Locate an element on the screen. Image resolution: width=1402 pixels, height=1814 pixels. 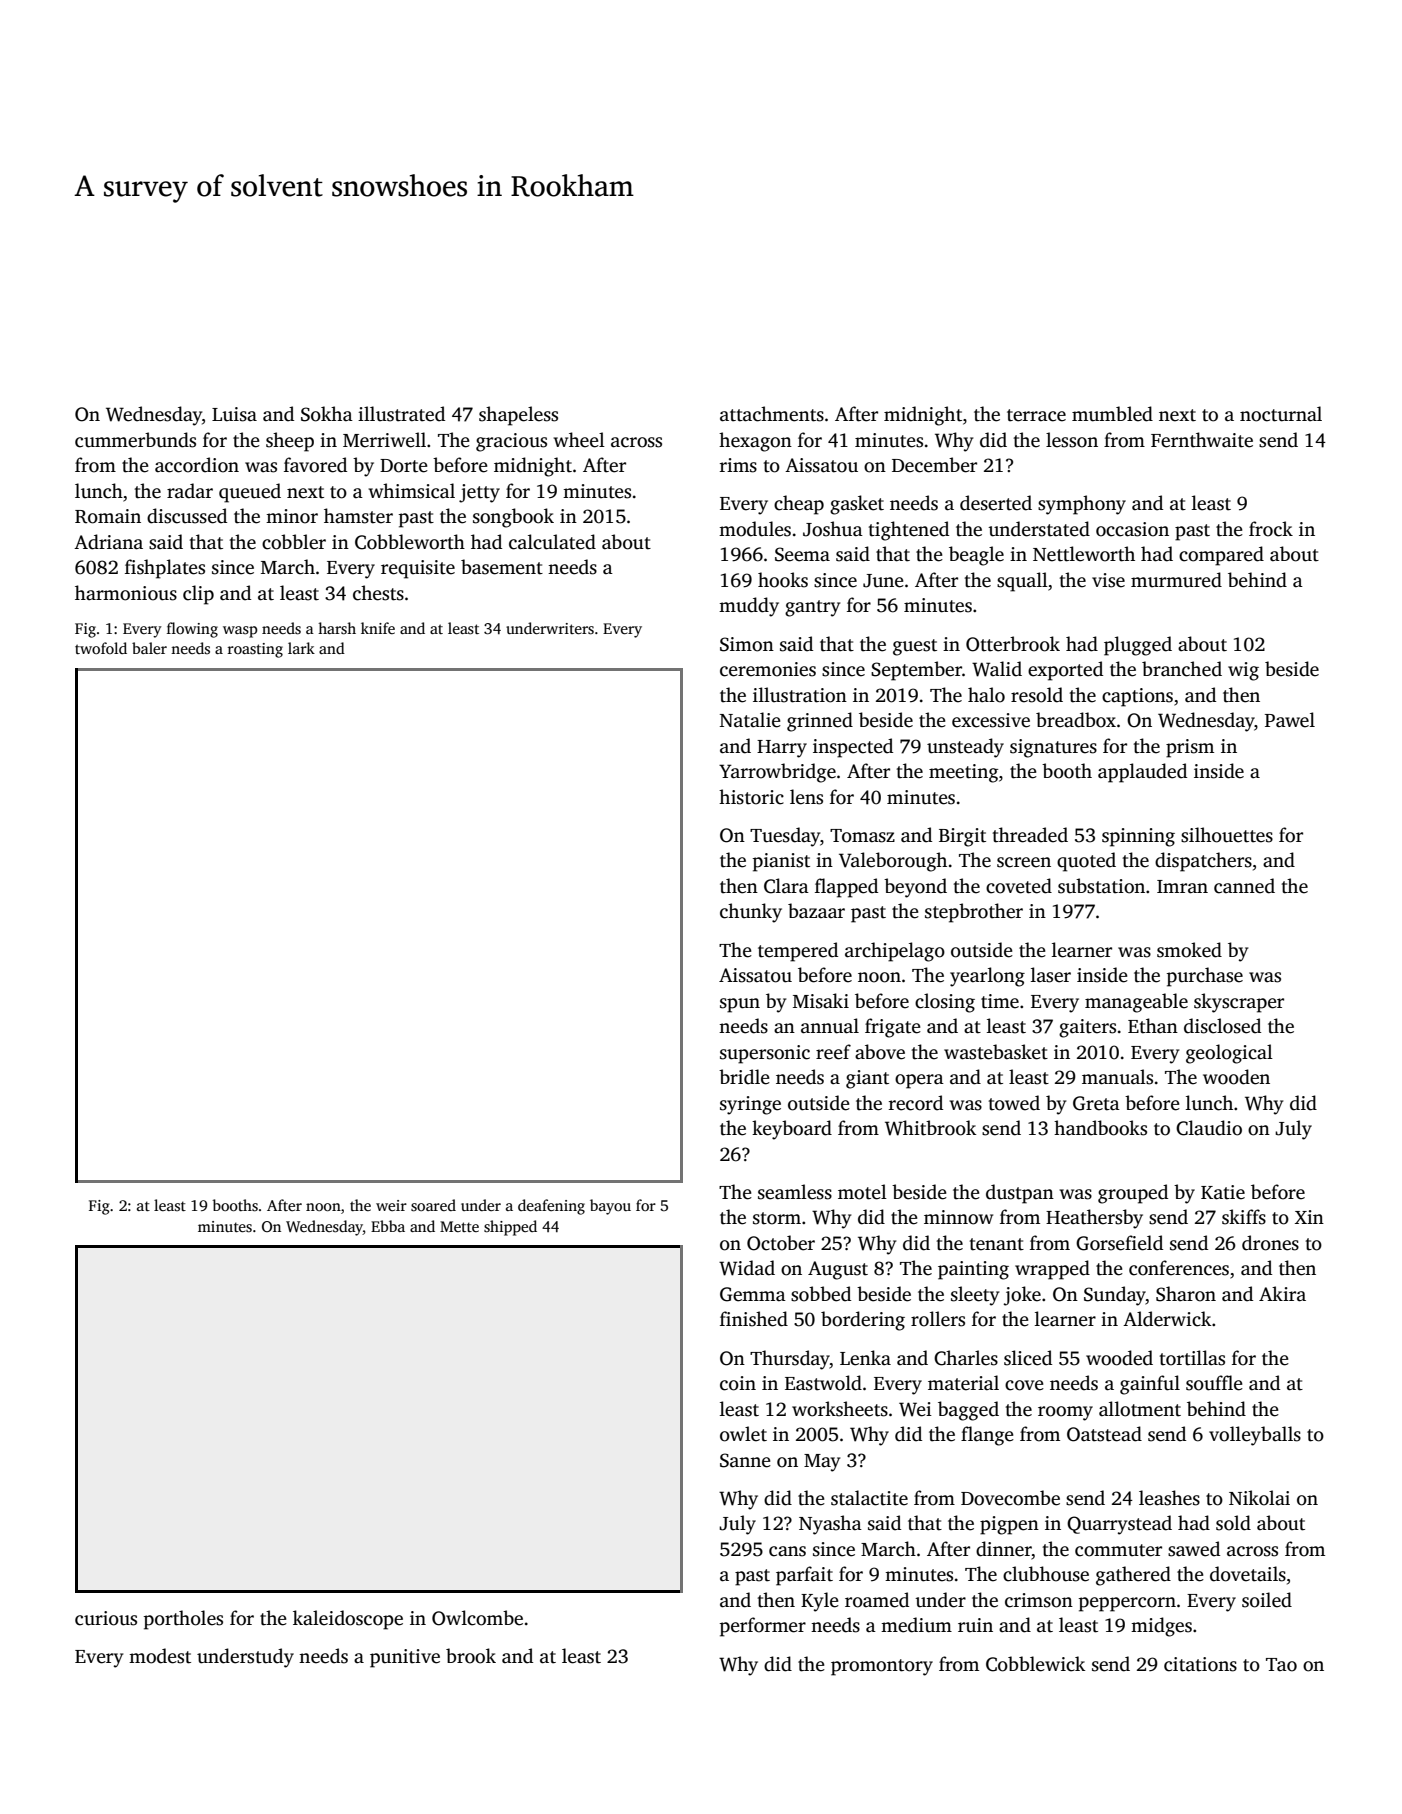
attachments is located at coordinates (772, 414).
